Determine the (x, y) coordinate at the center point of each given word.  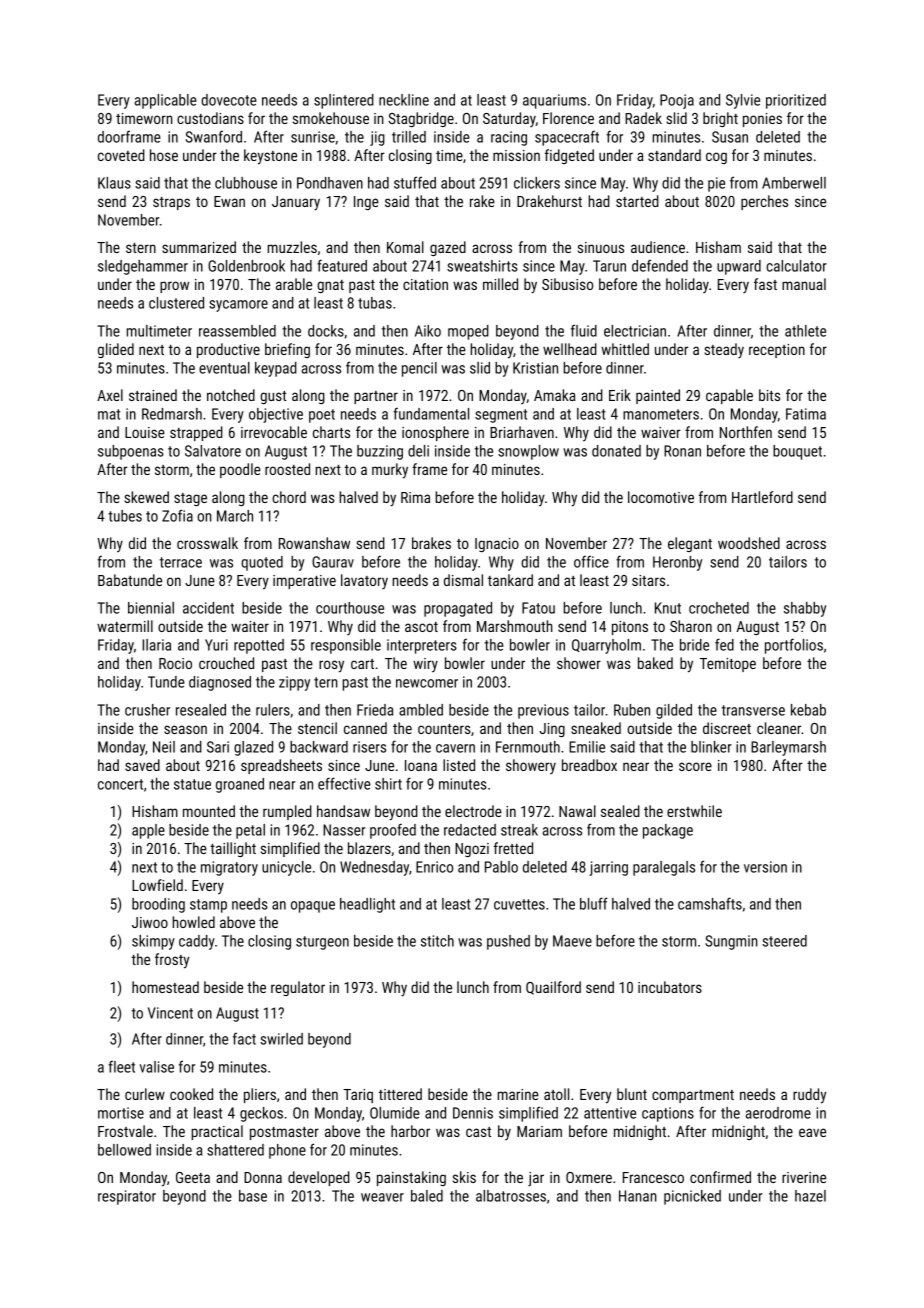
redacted (470, 830)
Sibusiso (567, 284)
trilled (409, 137)
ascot (421, 627)
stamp (208, 906)
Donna (263, 1177)
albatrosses (511, 1196)
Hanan (638, 1196)
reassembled (237, 331)
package (668, 831)
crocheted (719, 608)
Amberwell (794, 183)
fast (765, 284)
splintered (344, 101)
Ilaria (156, 645)
